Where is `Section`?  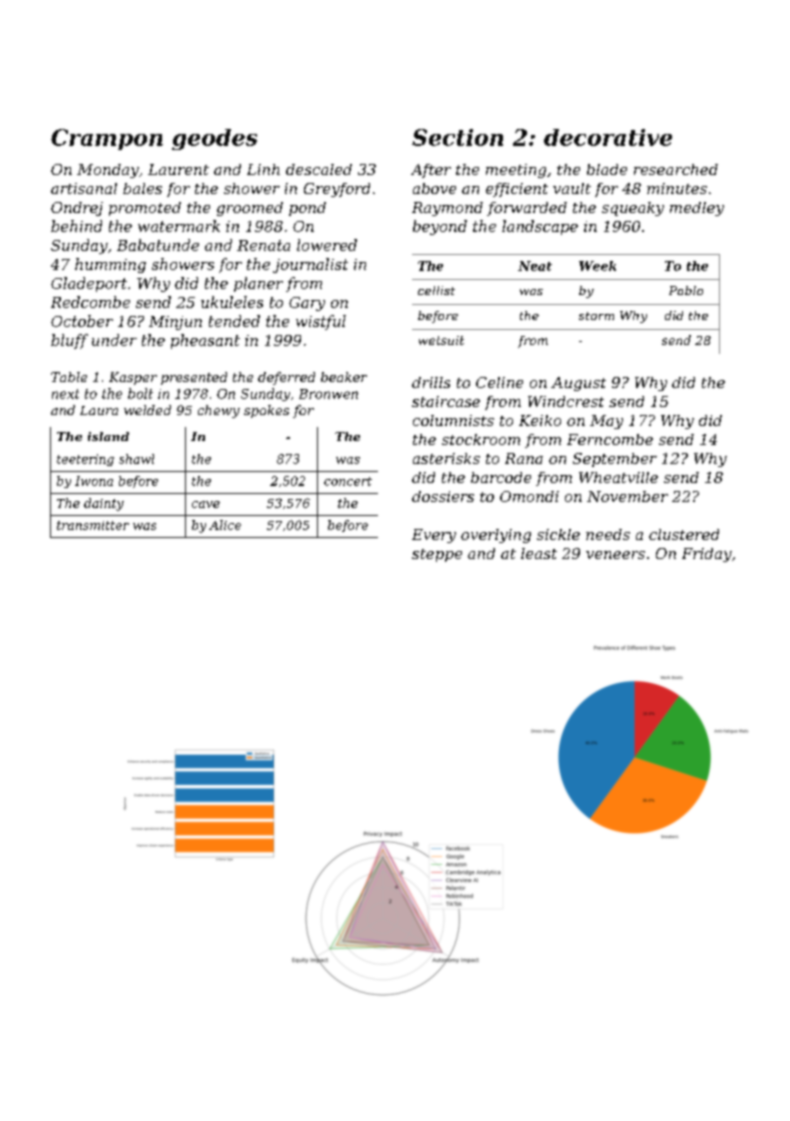
Section is located at coordinates (457, 137).
